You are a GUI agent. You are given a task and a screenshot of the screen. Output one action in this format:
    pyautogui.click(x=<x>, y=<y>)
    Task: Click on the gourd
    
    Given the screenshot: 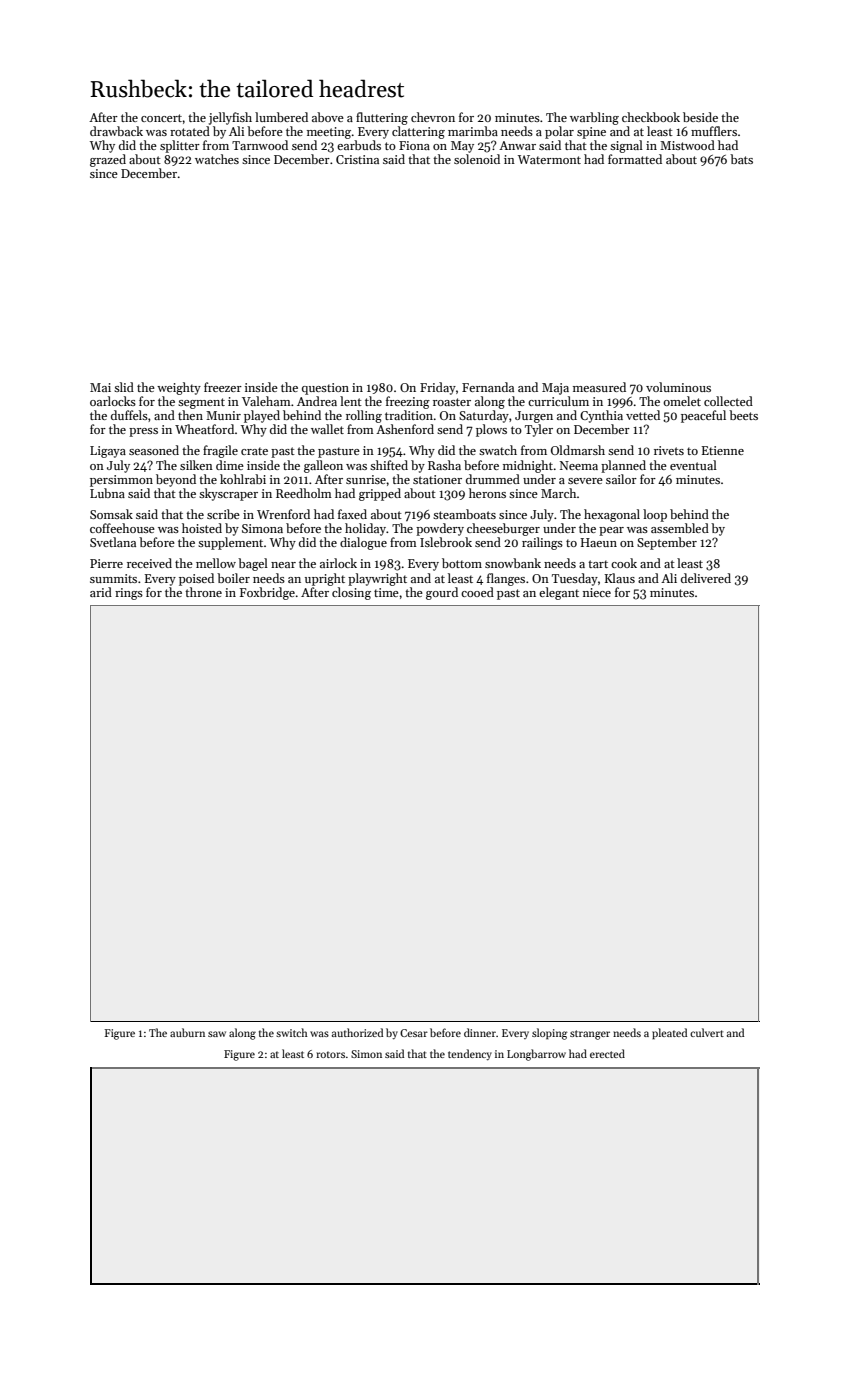 What is the action you would take?
    pyautogui.click(x=442, y=593)
